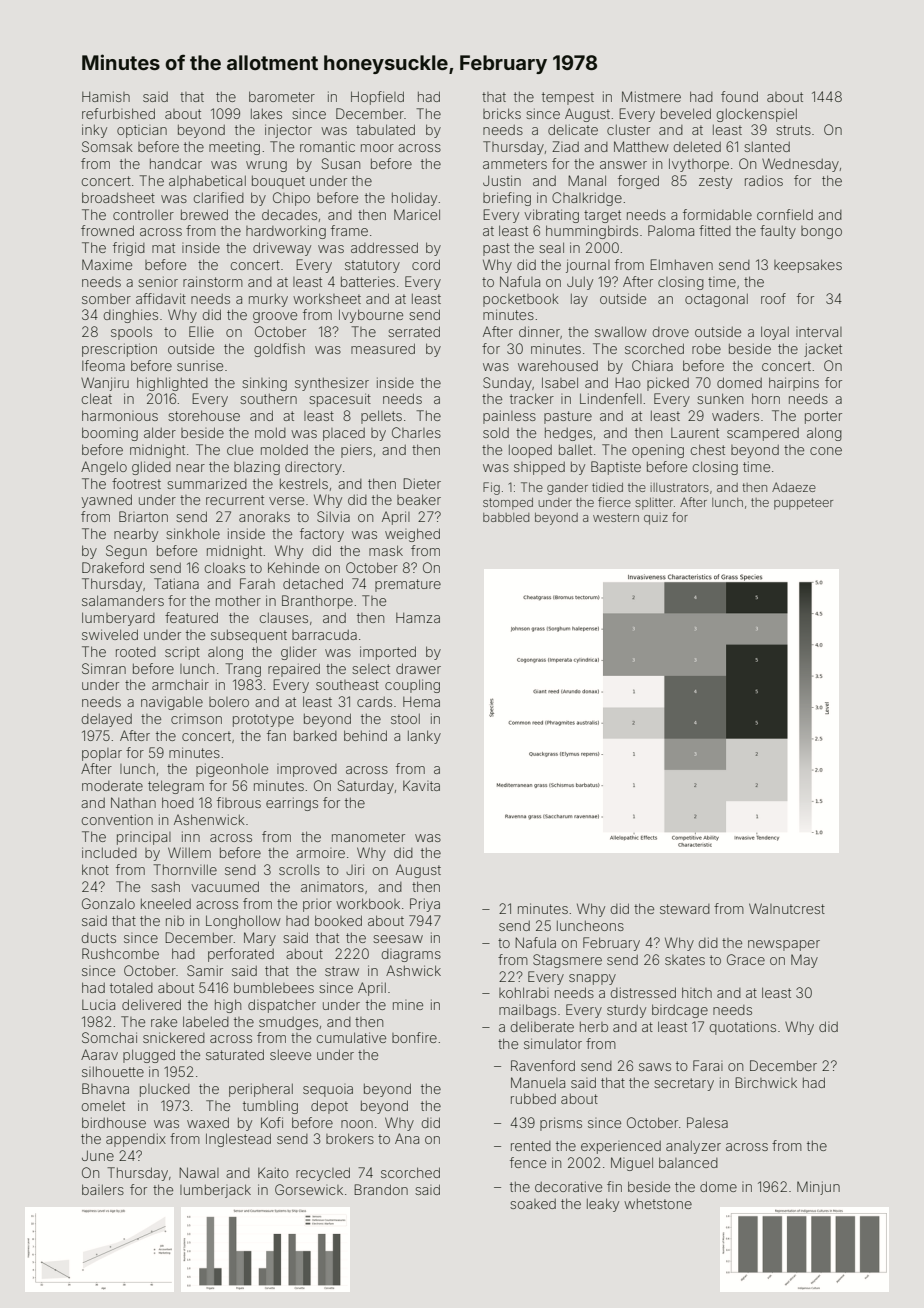  I want to click on Grace, so click(746, 959).
